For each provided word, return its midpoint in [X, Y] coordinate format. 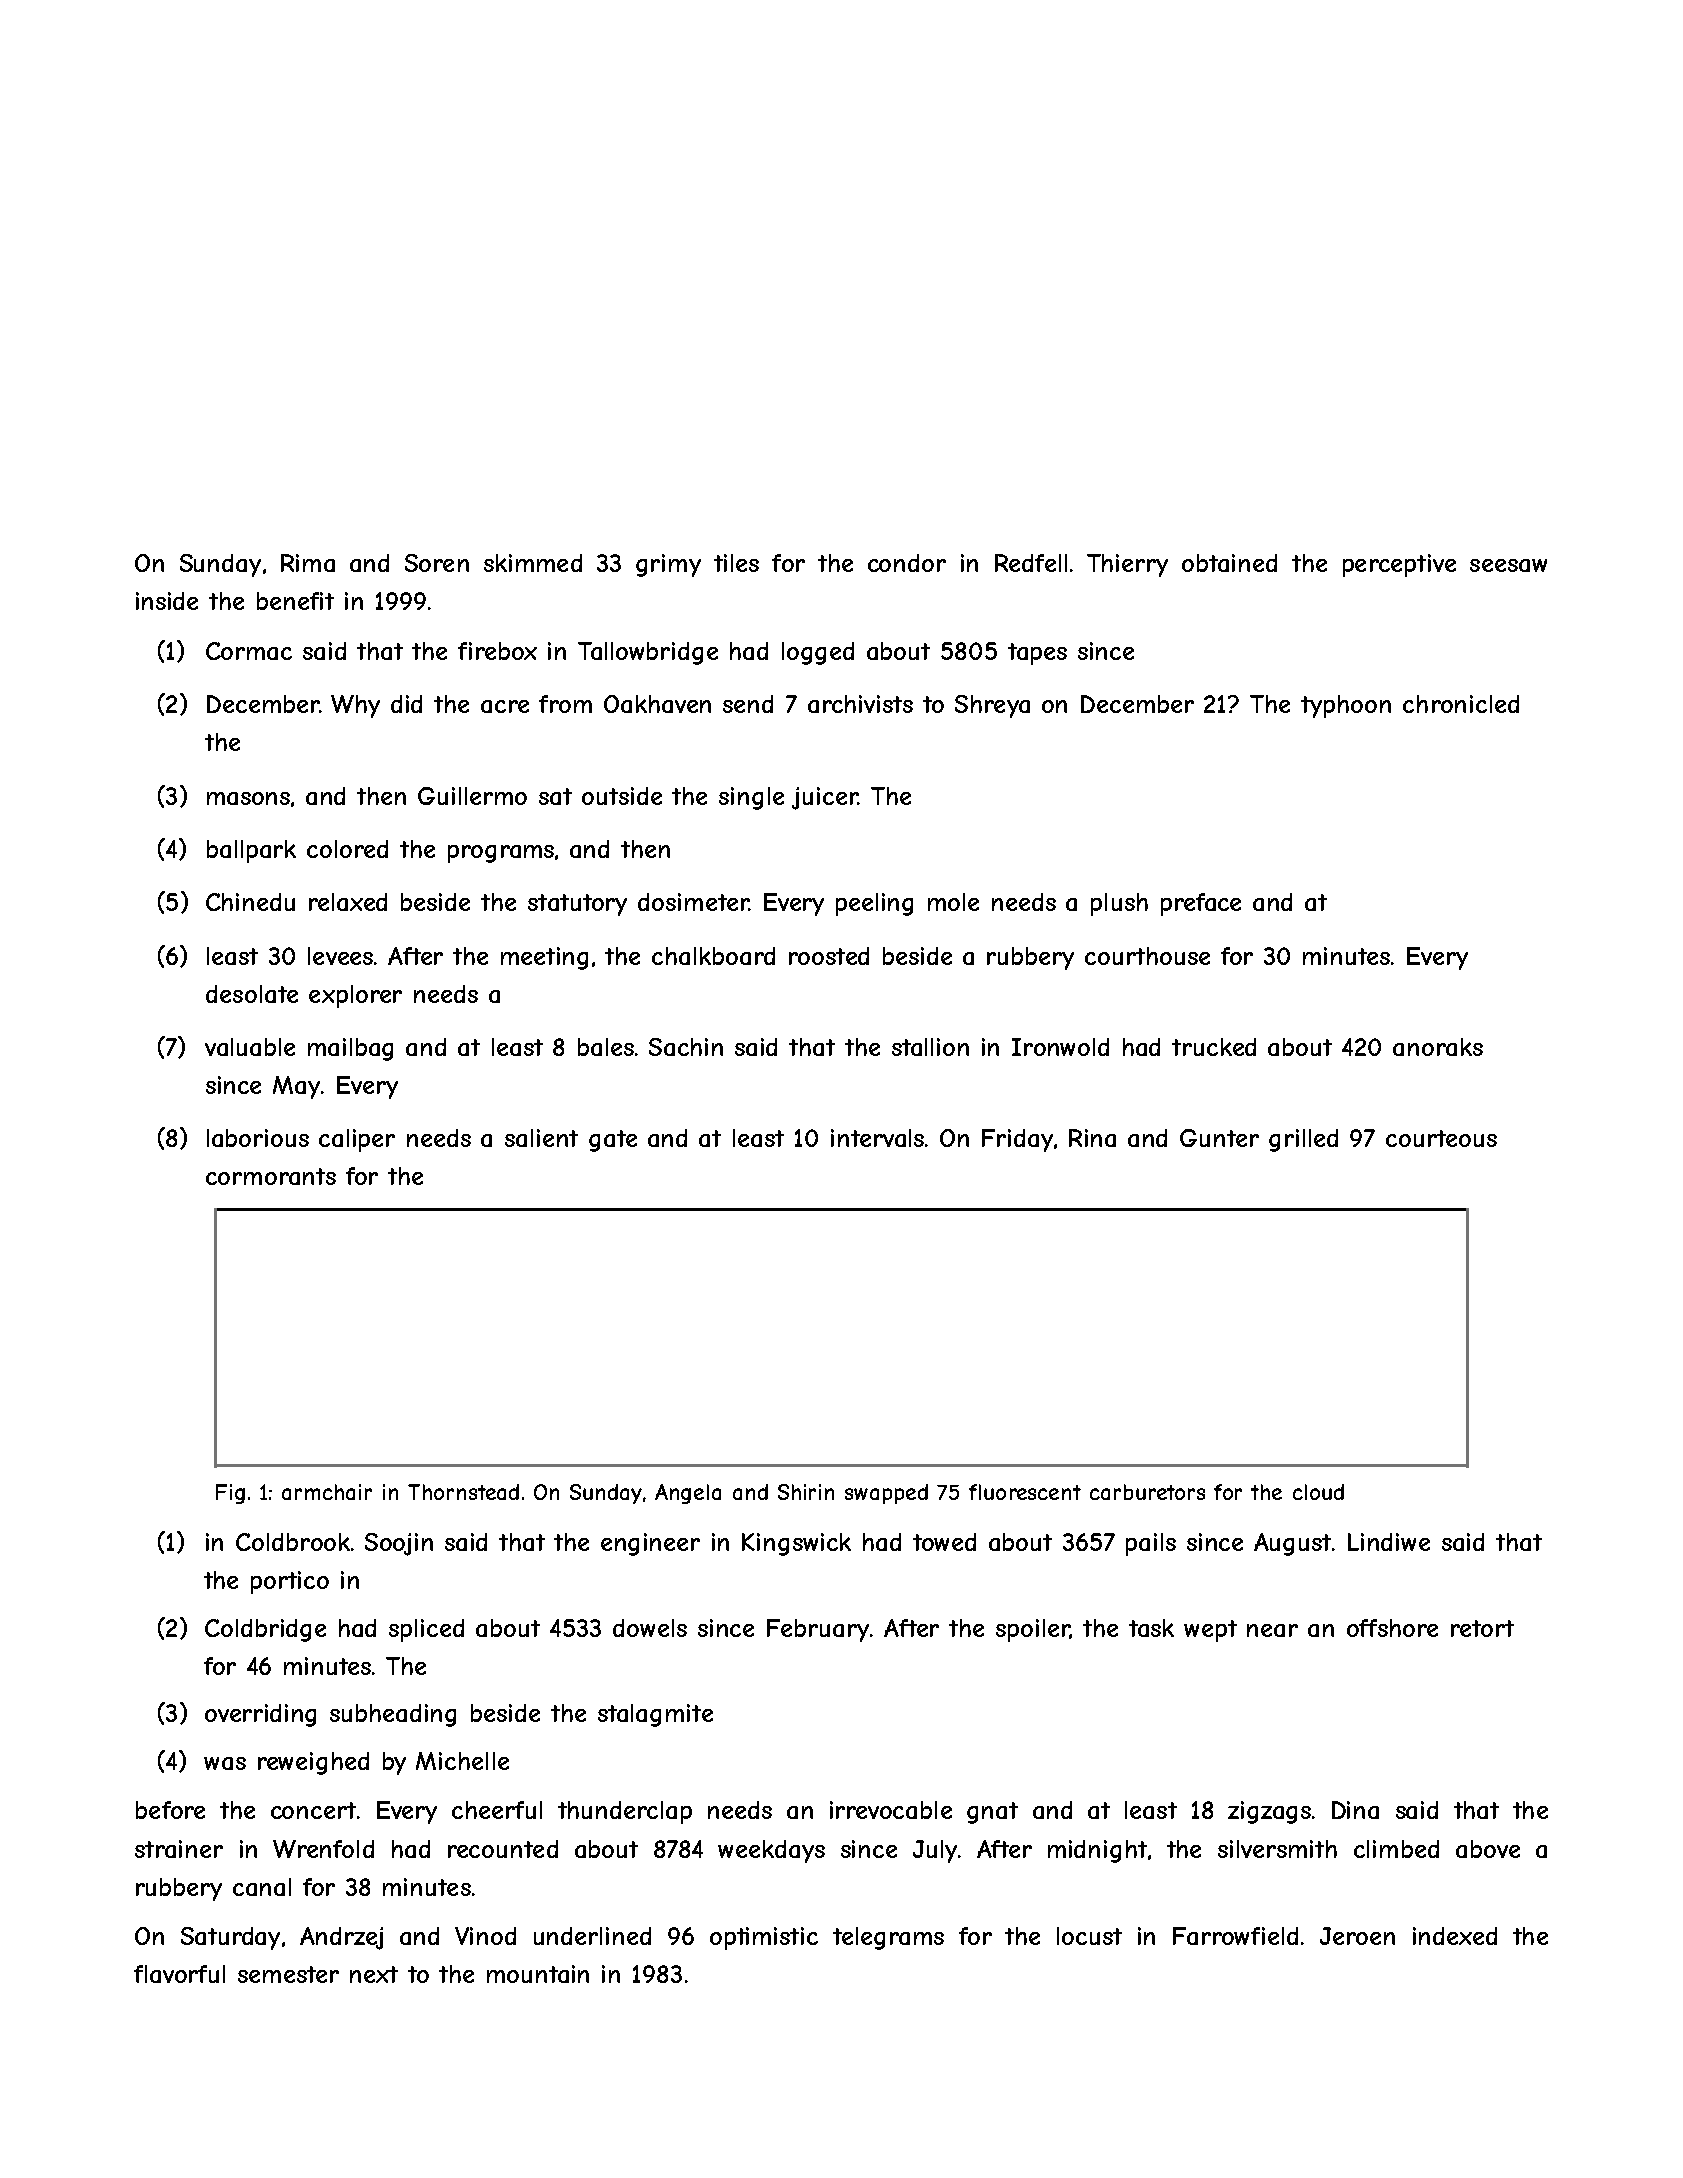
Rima [308, 563]
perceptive [1399, 565]
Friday [1017, 1140]
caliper [357, 1140]
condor [907, 563]
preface [1201, 904]
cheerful [497, 1810]
